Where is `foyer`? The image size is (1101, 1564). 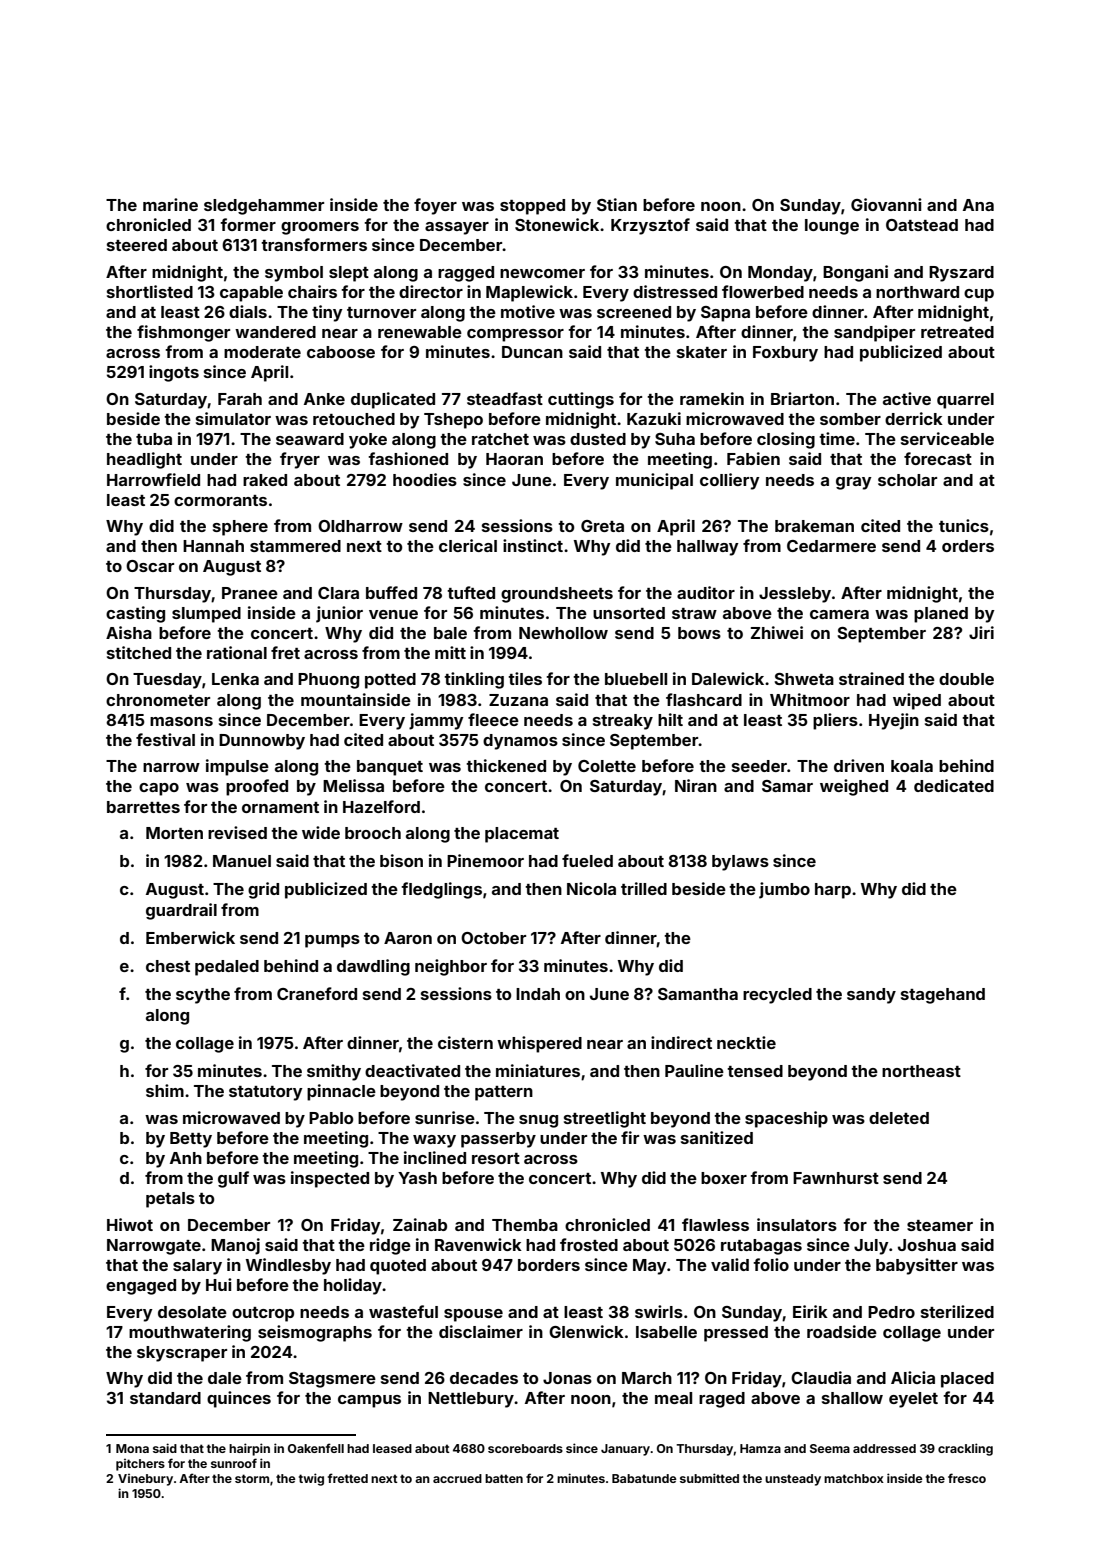
foyer is located at coordinates (435, 206).
